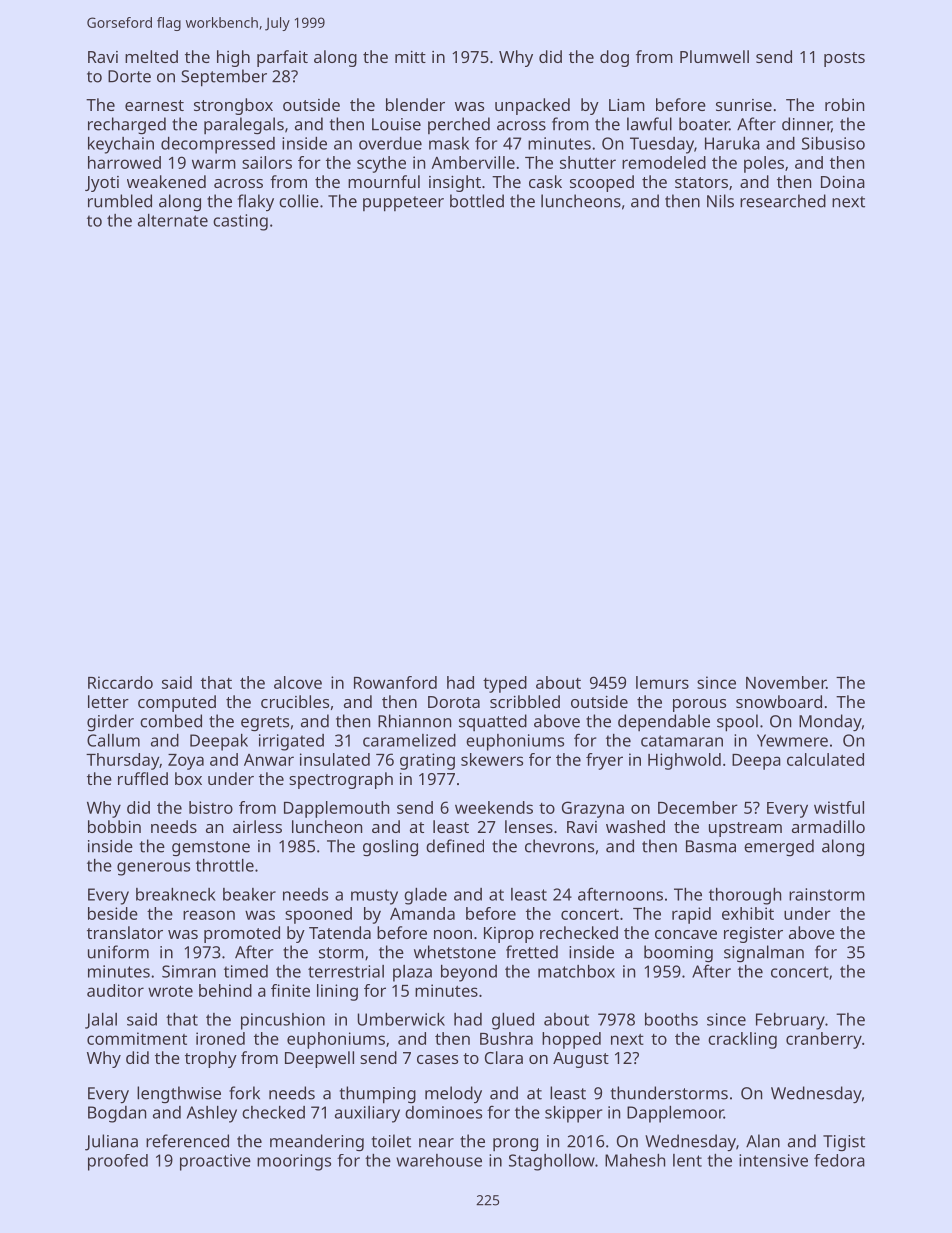 The height and width of the document is (1233, 952). I want to click on Staghollow, so click(552, 1162).
